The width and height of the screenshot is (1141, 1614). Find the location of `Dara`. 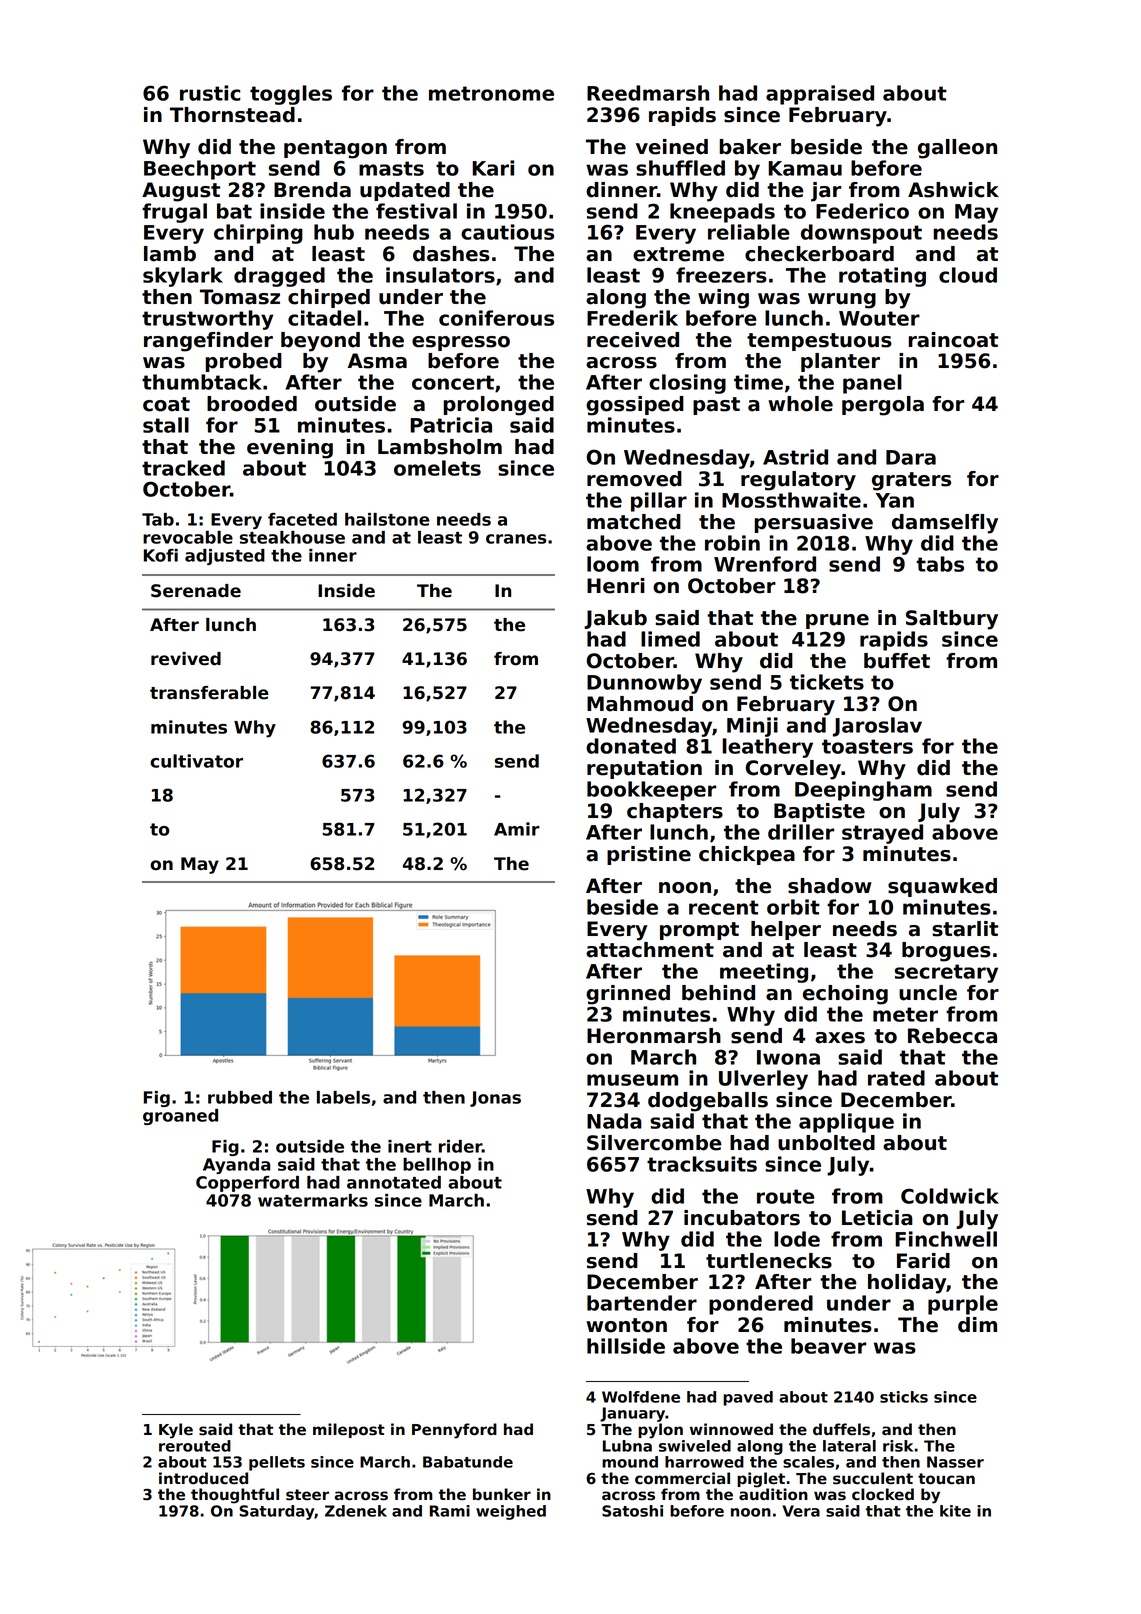

Dara is located at coordinates (911, 457).
